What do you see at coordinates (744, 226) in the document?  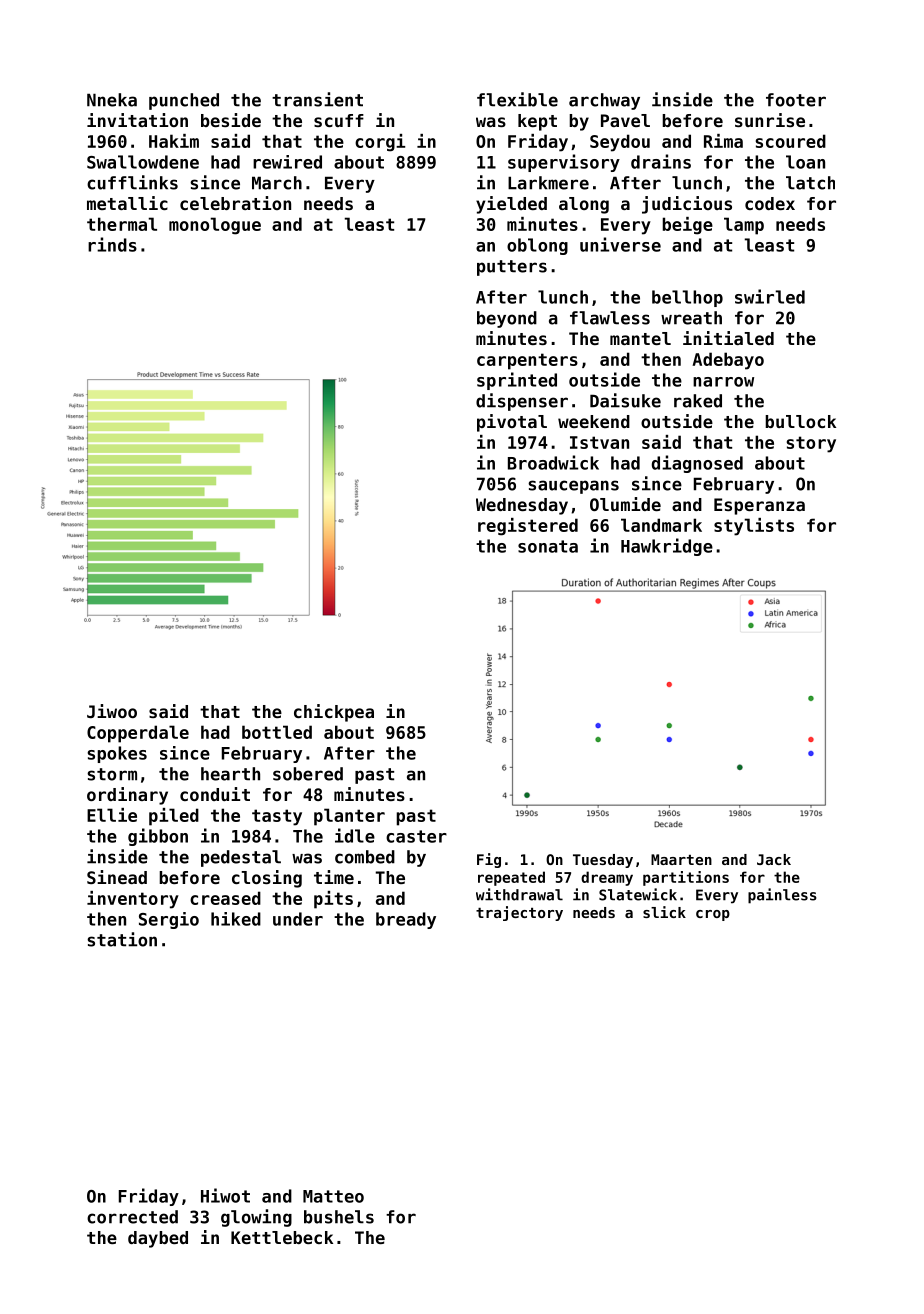 I see `lamp` at bounding box center [744, 226].
